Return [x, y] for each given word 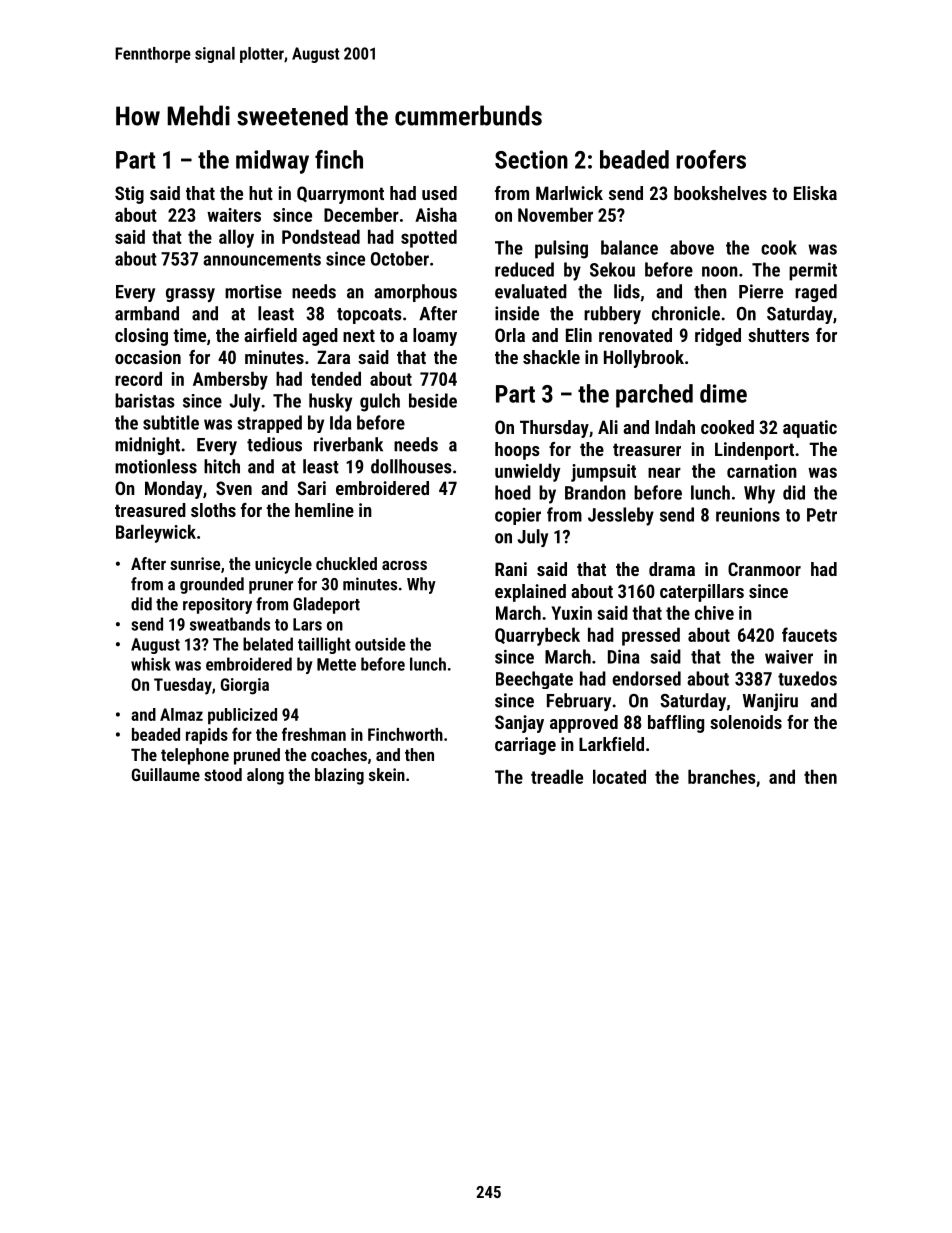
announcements [262, 259]
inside [517, 313]
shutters [778, 335]
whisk [151, 664]
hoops [517, 451]
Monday [173, 490]
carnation [762, 471]
